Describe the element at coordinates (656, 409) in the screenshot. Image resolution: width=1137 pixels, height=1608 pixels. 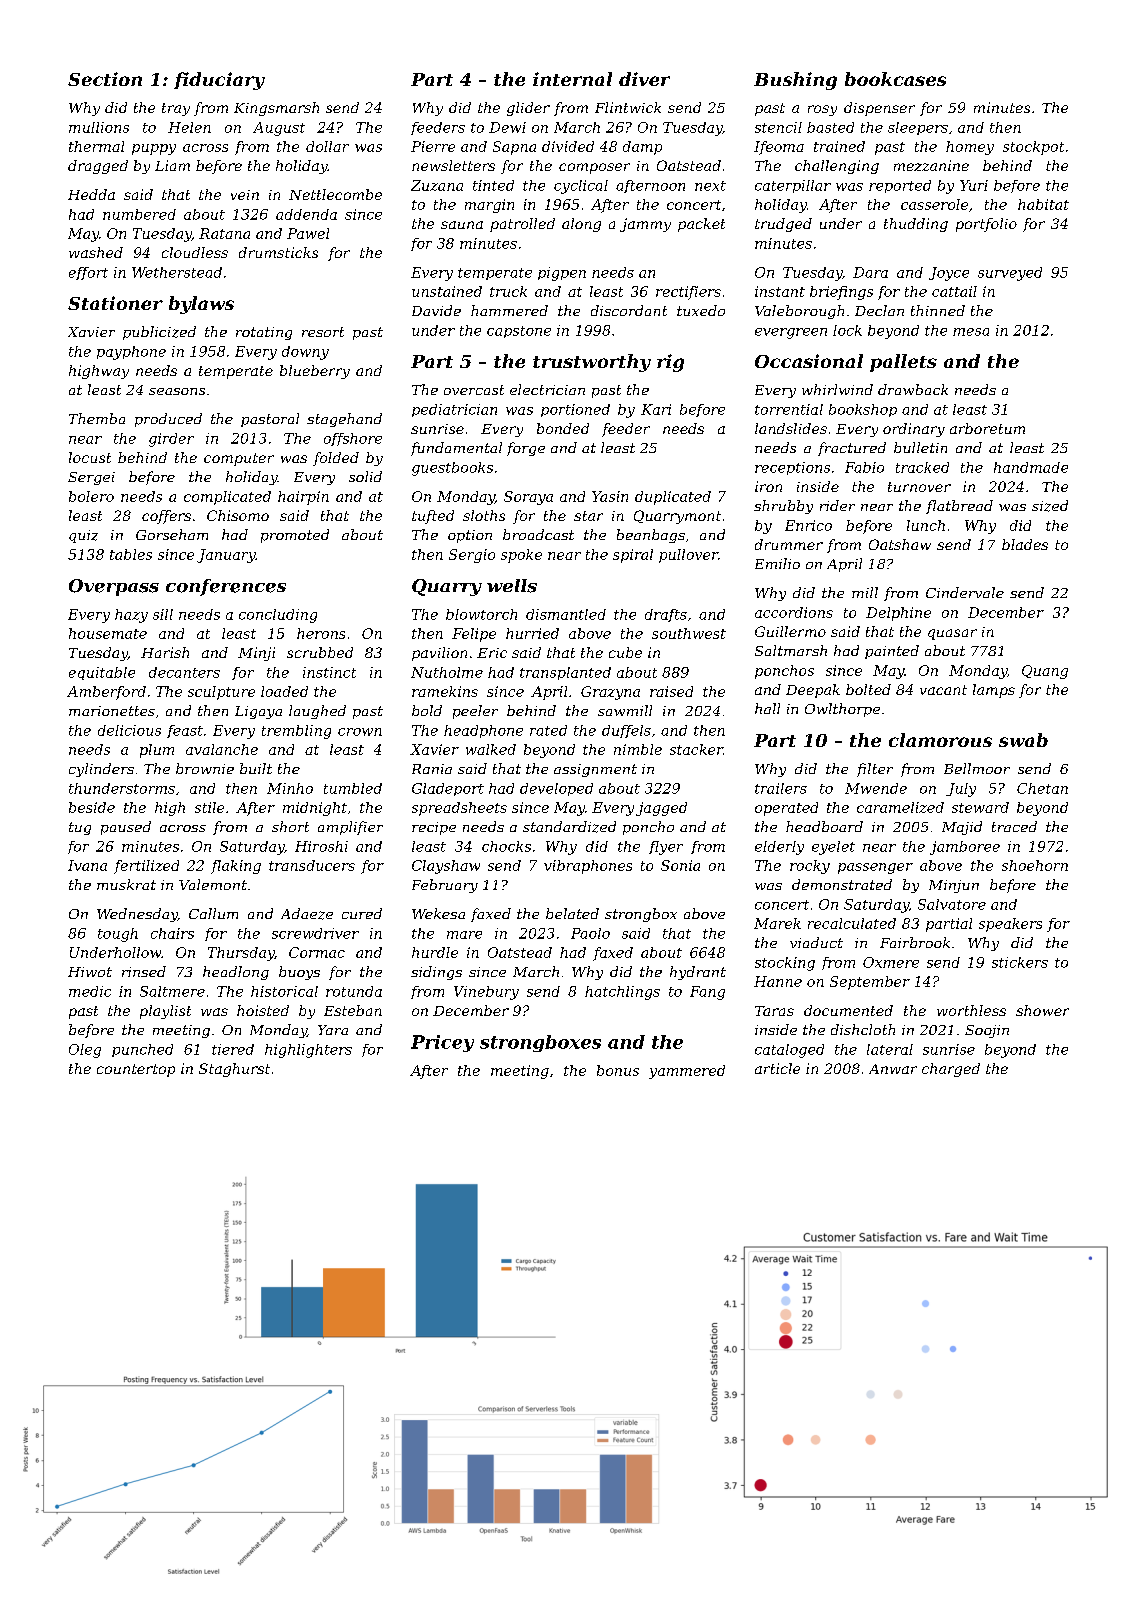
I see `Kari` at that location.
